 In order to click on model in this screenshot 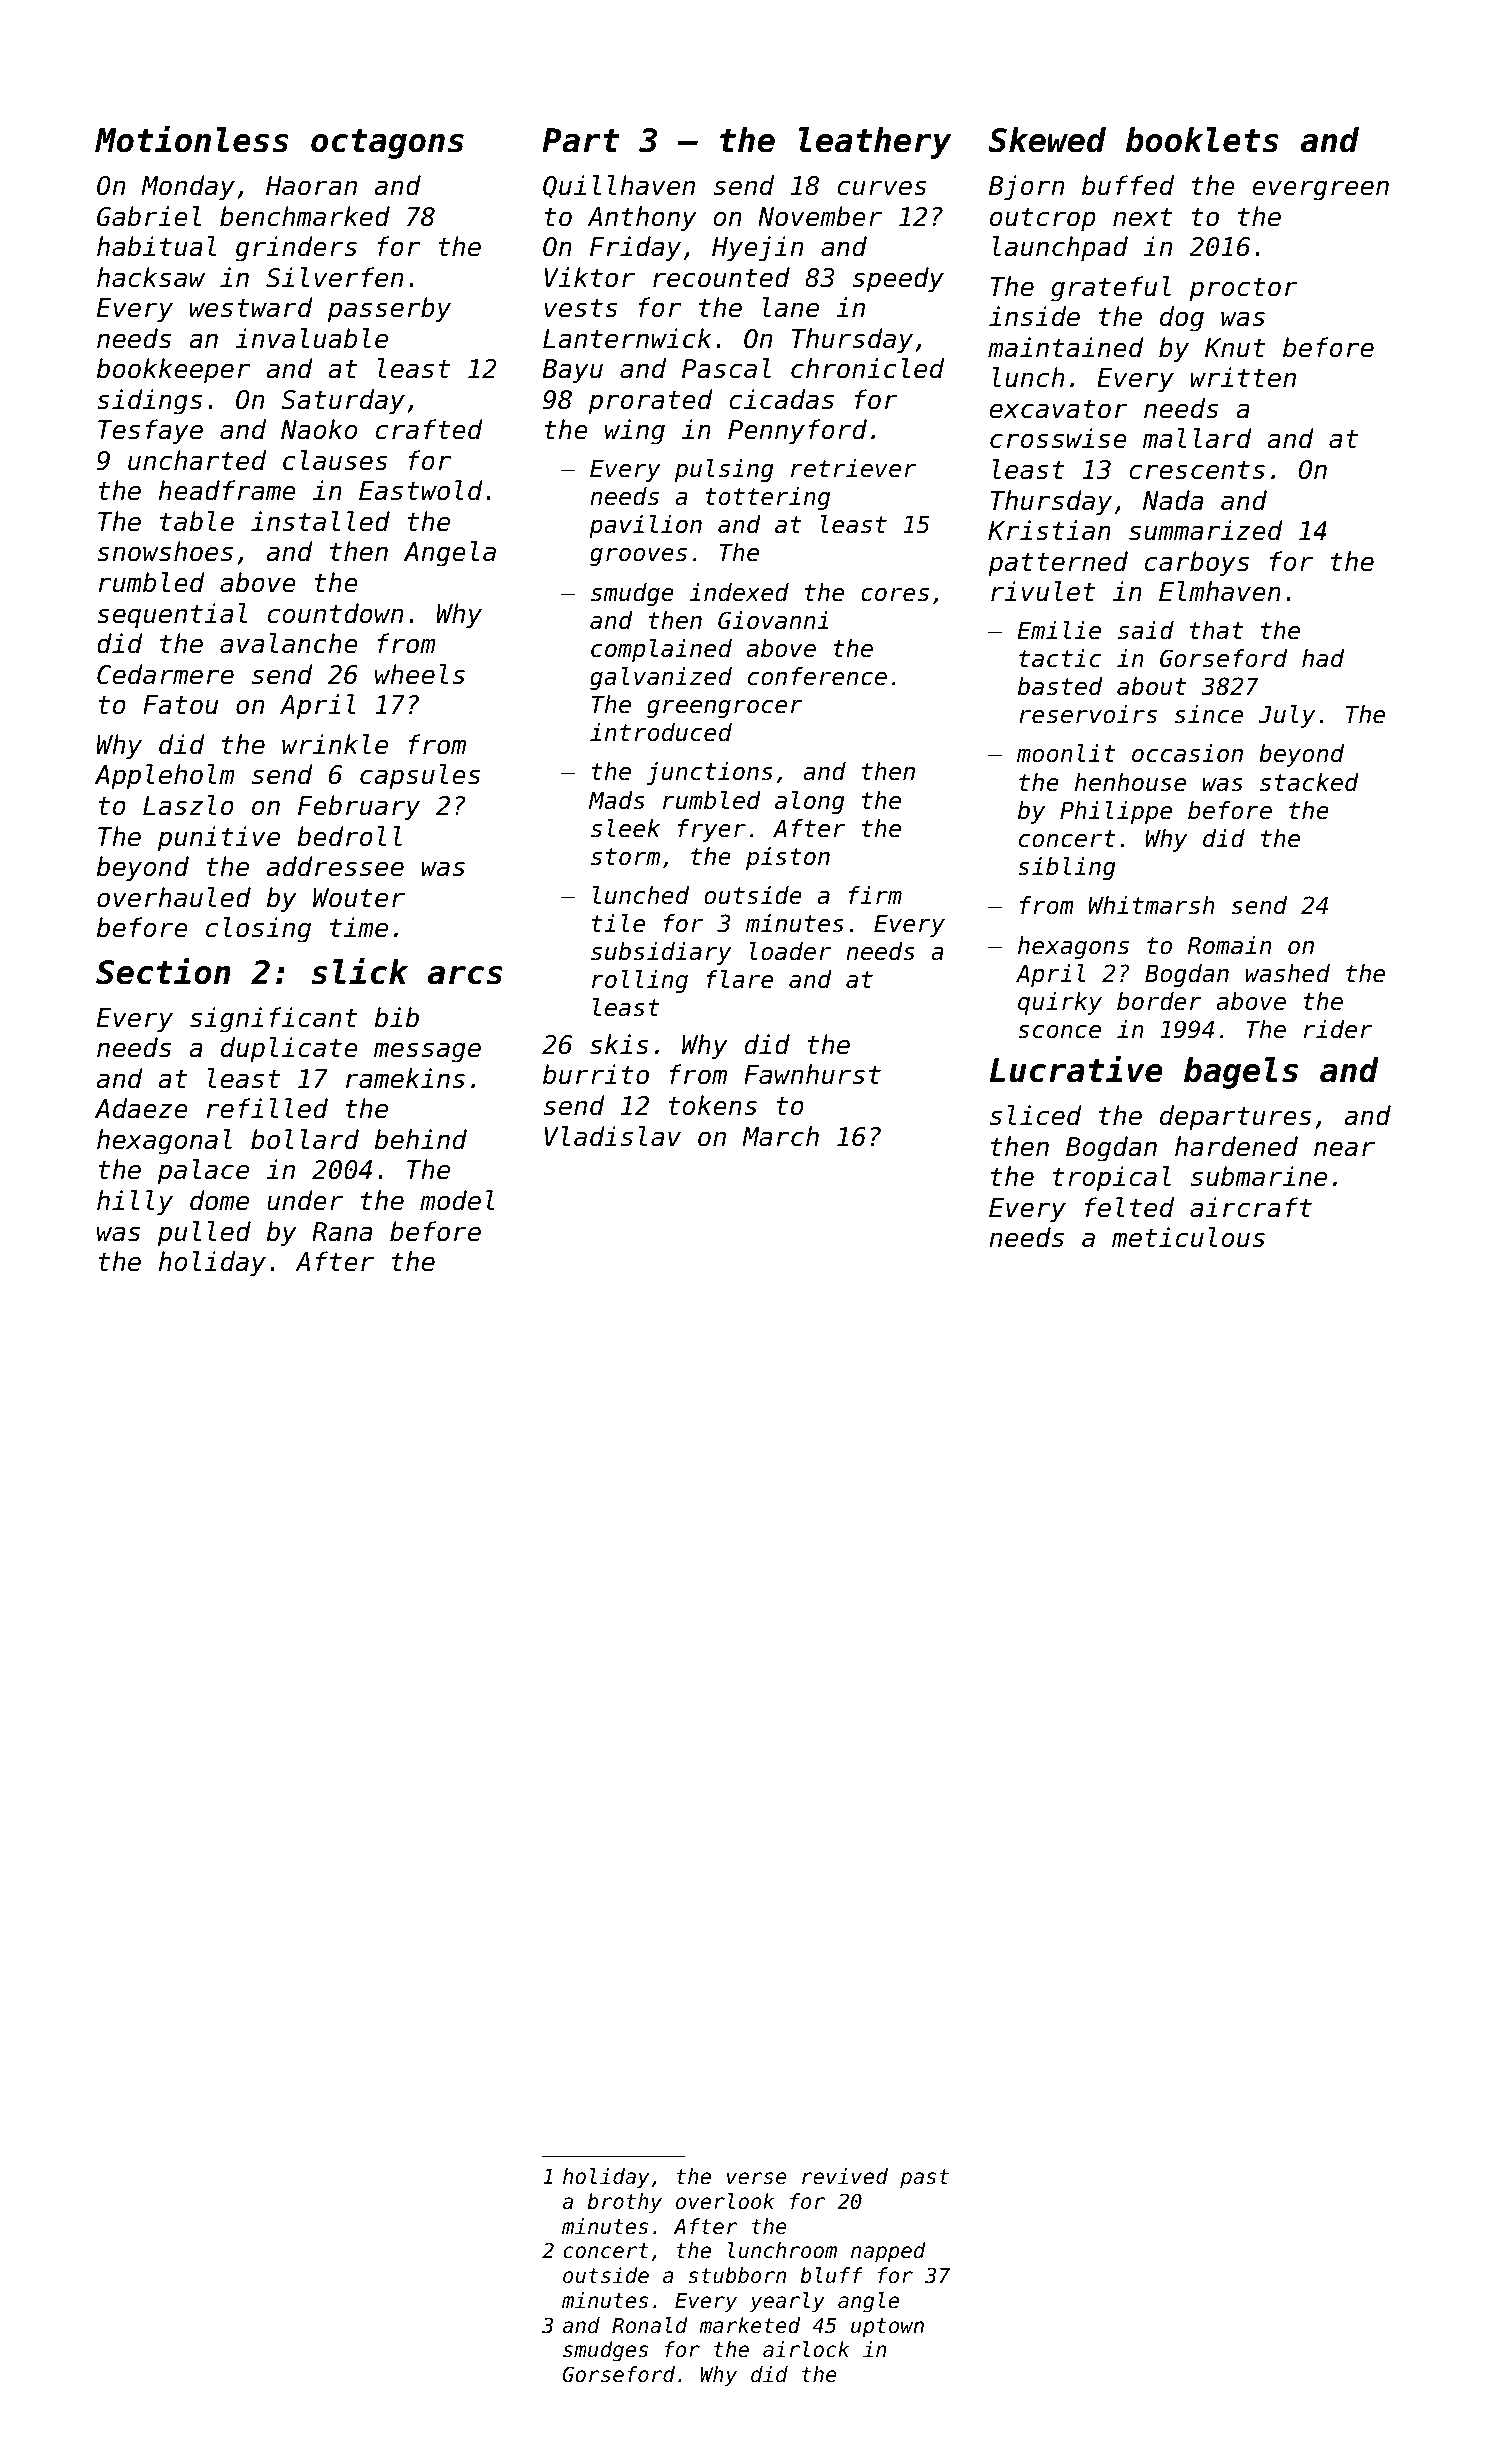, I will do `click(457, 1200)`.
